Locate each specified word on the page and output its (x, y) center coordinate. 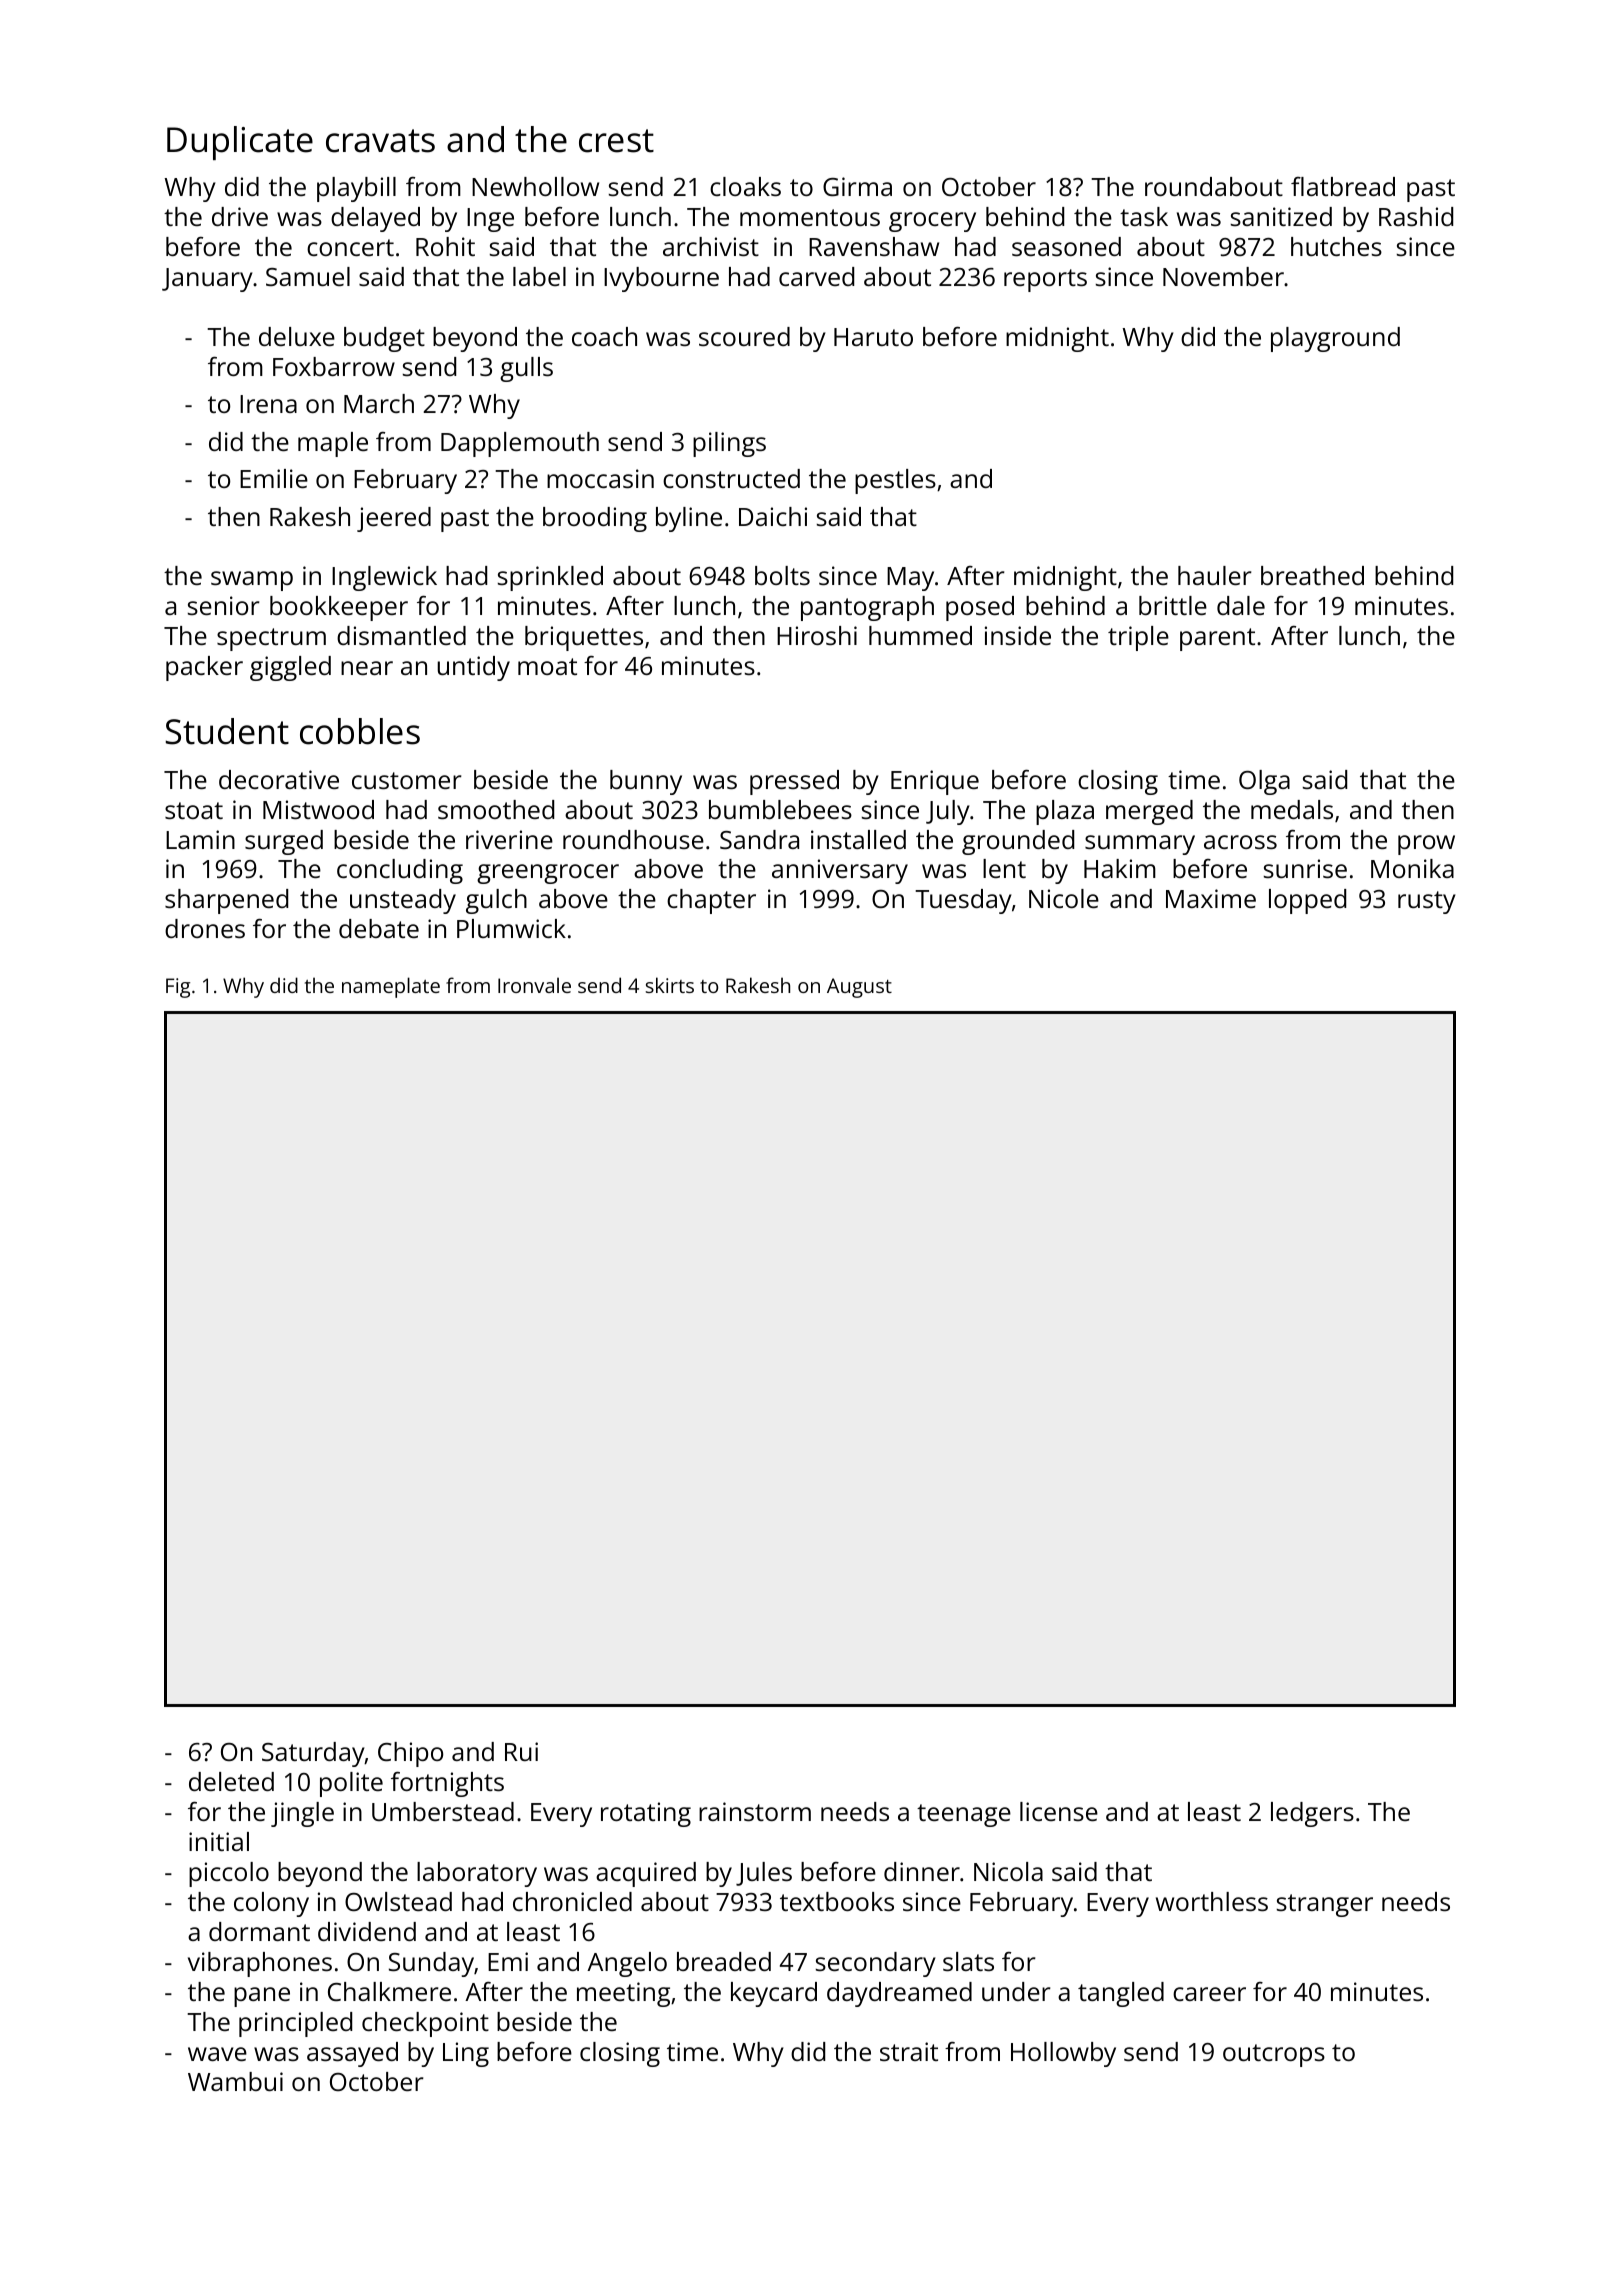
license (1059, 1811)
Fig (178, 988)
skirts (670, 985)
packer (204, 668)
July (948, 812)
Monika (1412, 868)
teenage (964, 1815)
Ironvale (534, 985)
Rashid (1416, 216)
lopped (1307, 901)
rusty (1427, 902)
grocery (932, 222)
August (859, 988)
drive (240, 216)
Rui (521, 1751)
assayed (352, 2054)
